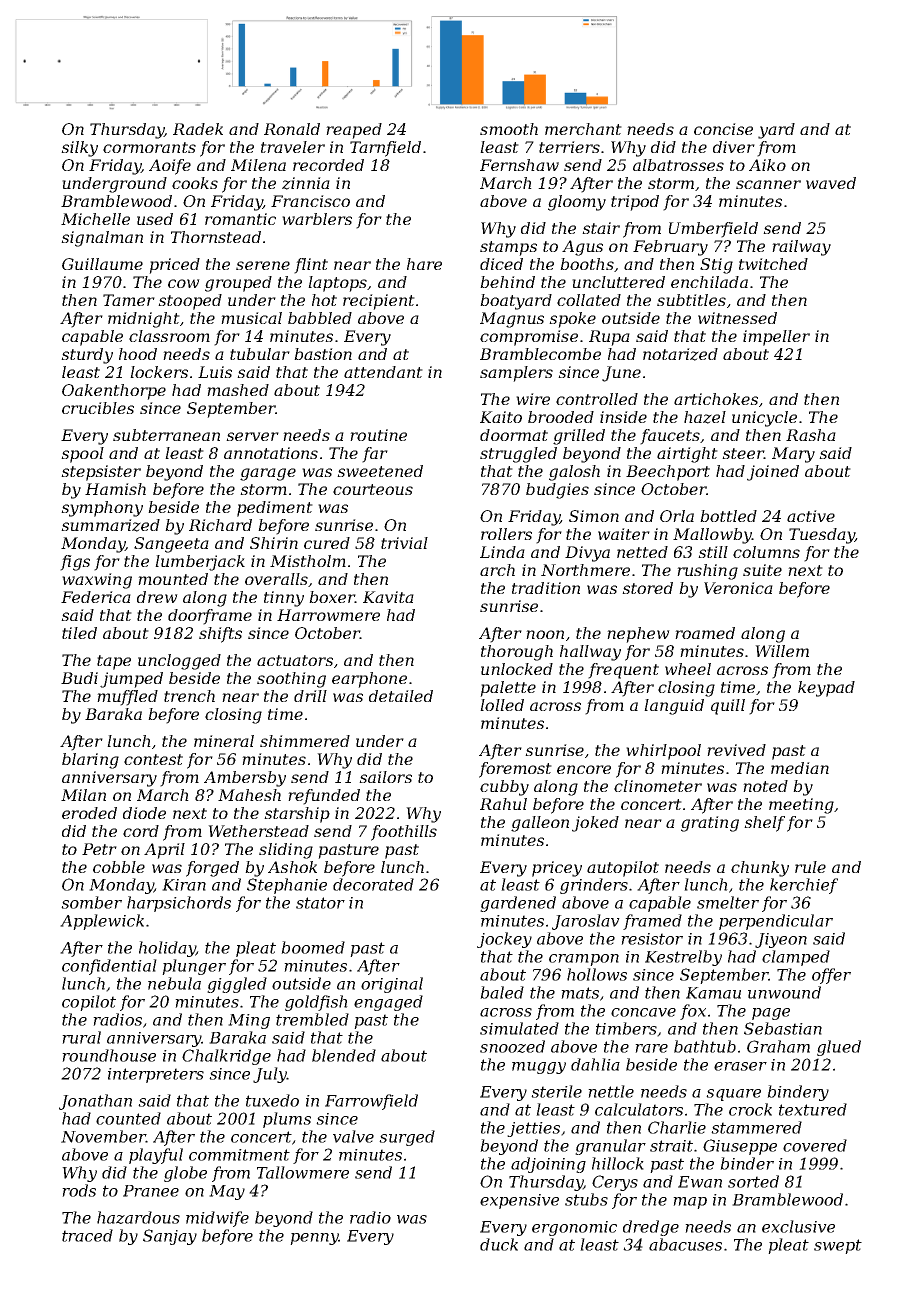 The height and width of the image is (1308, 924). I want to click on Umberfield, so click(713, 230).
